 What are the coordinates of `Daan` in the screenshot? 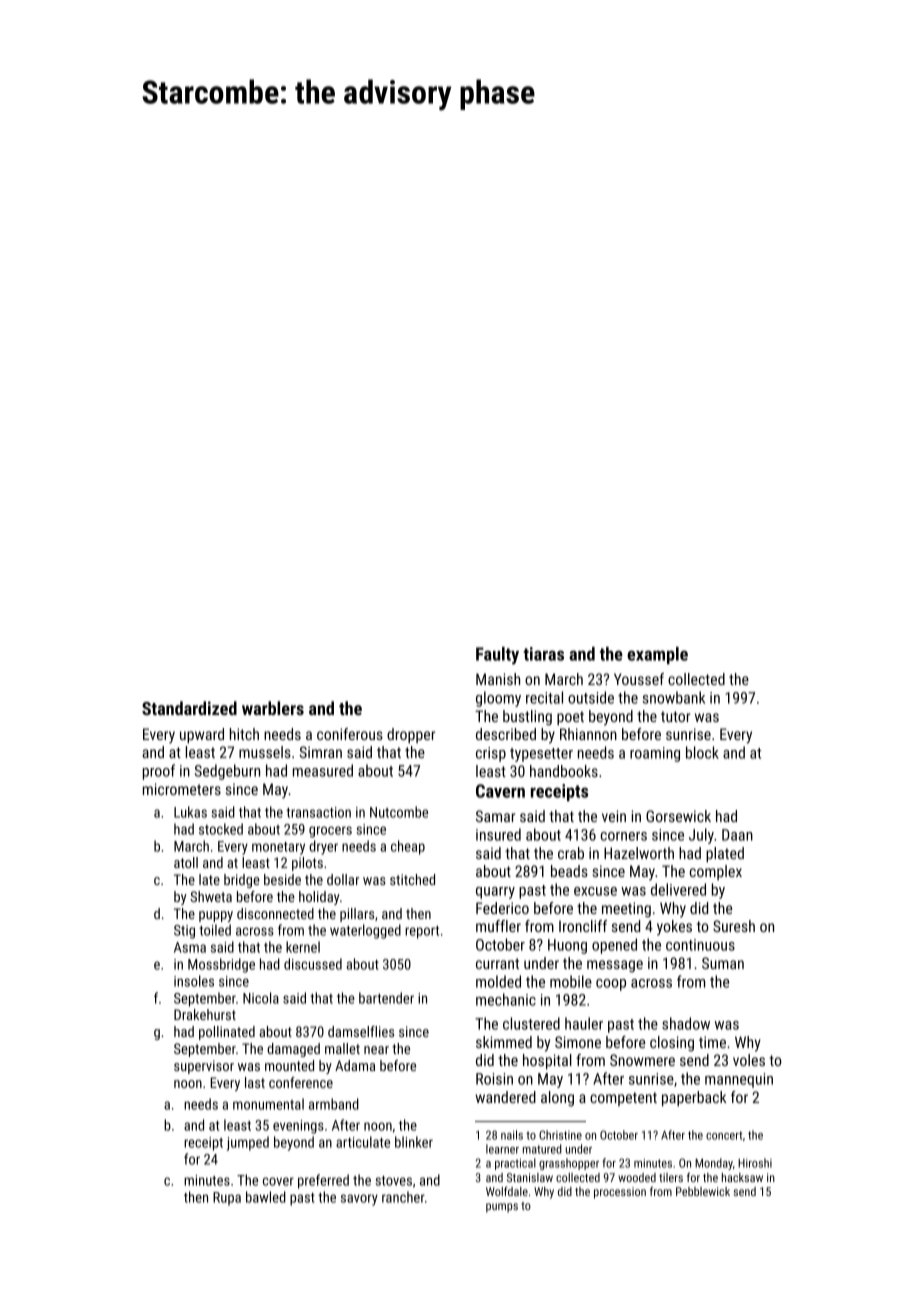 It's located at (737, 835).
